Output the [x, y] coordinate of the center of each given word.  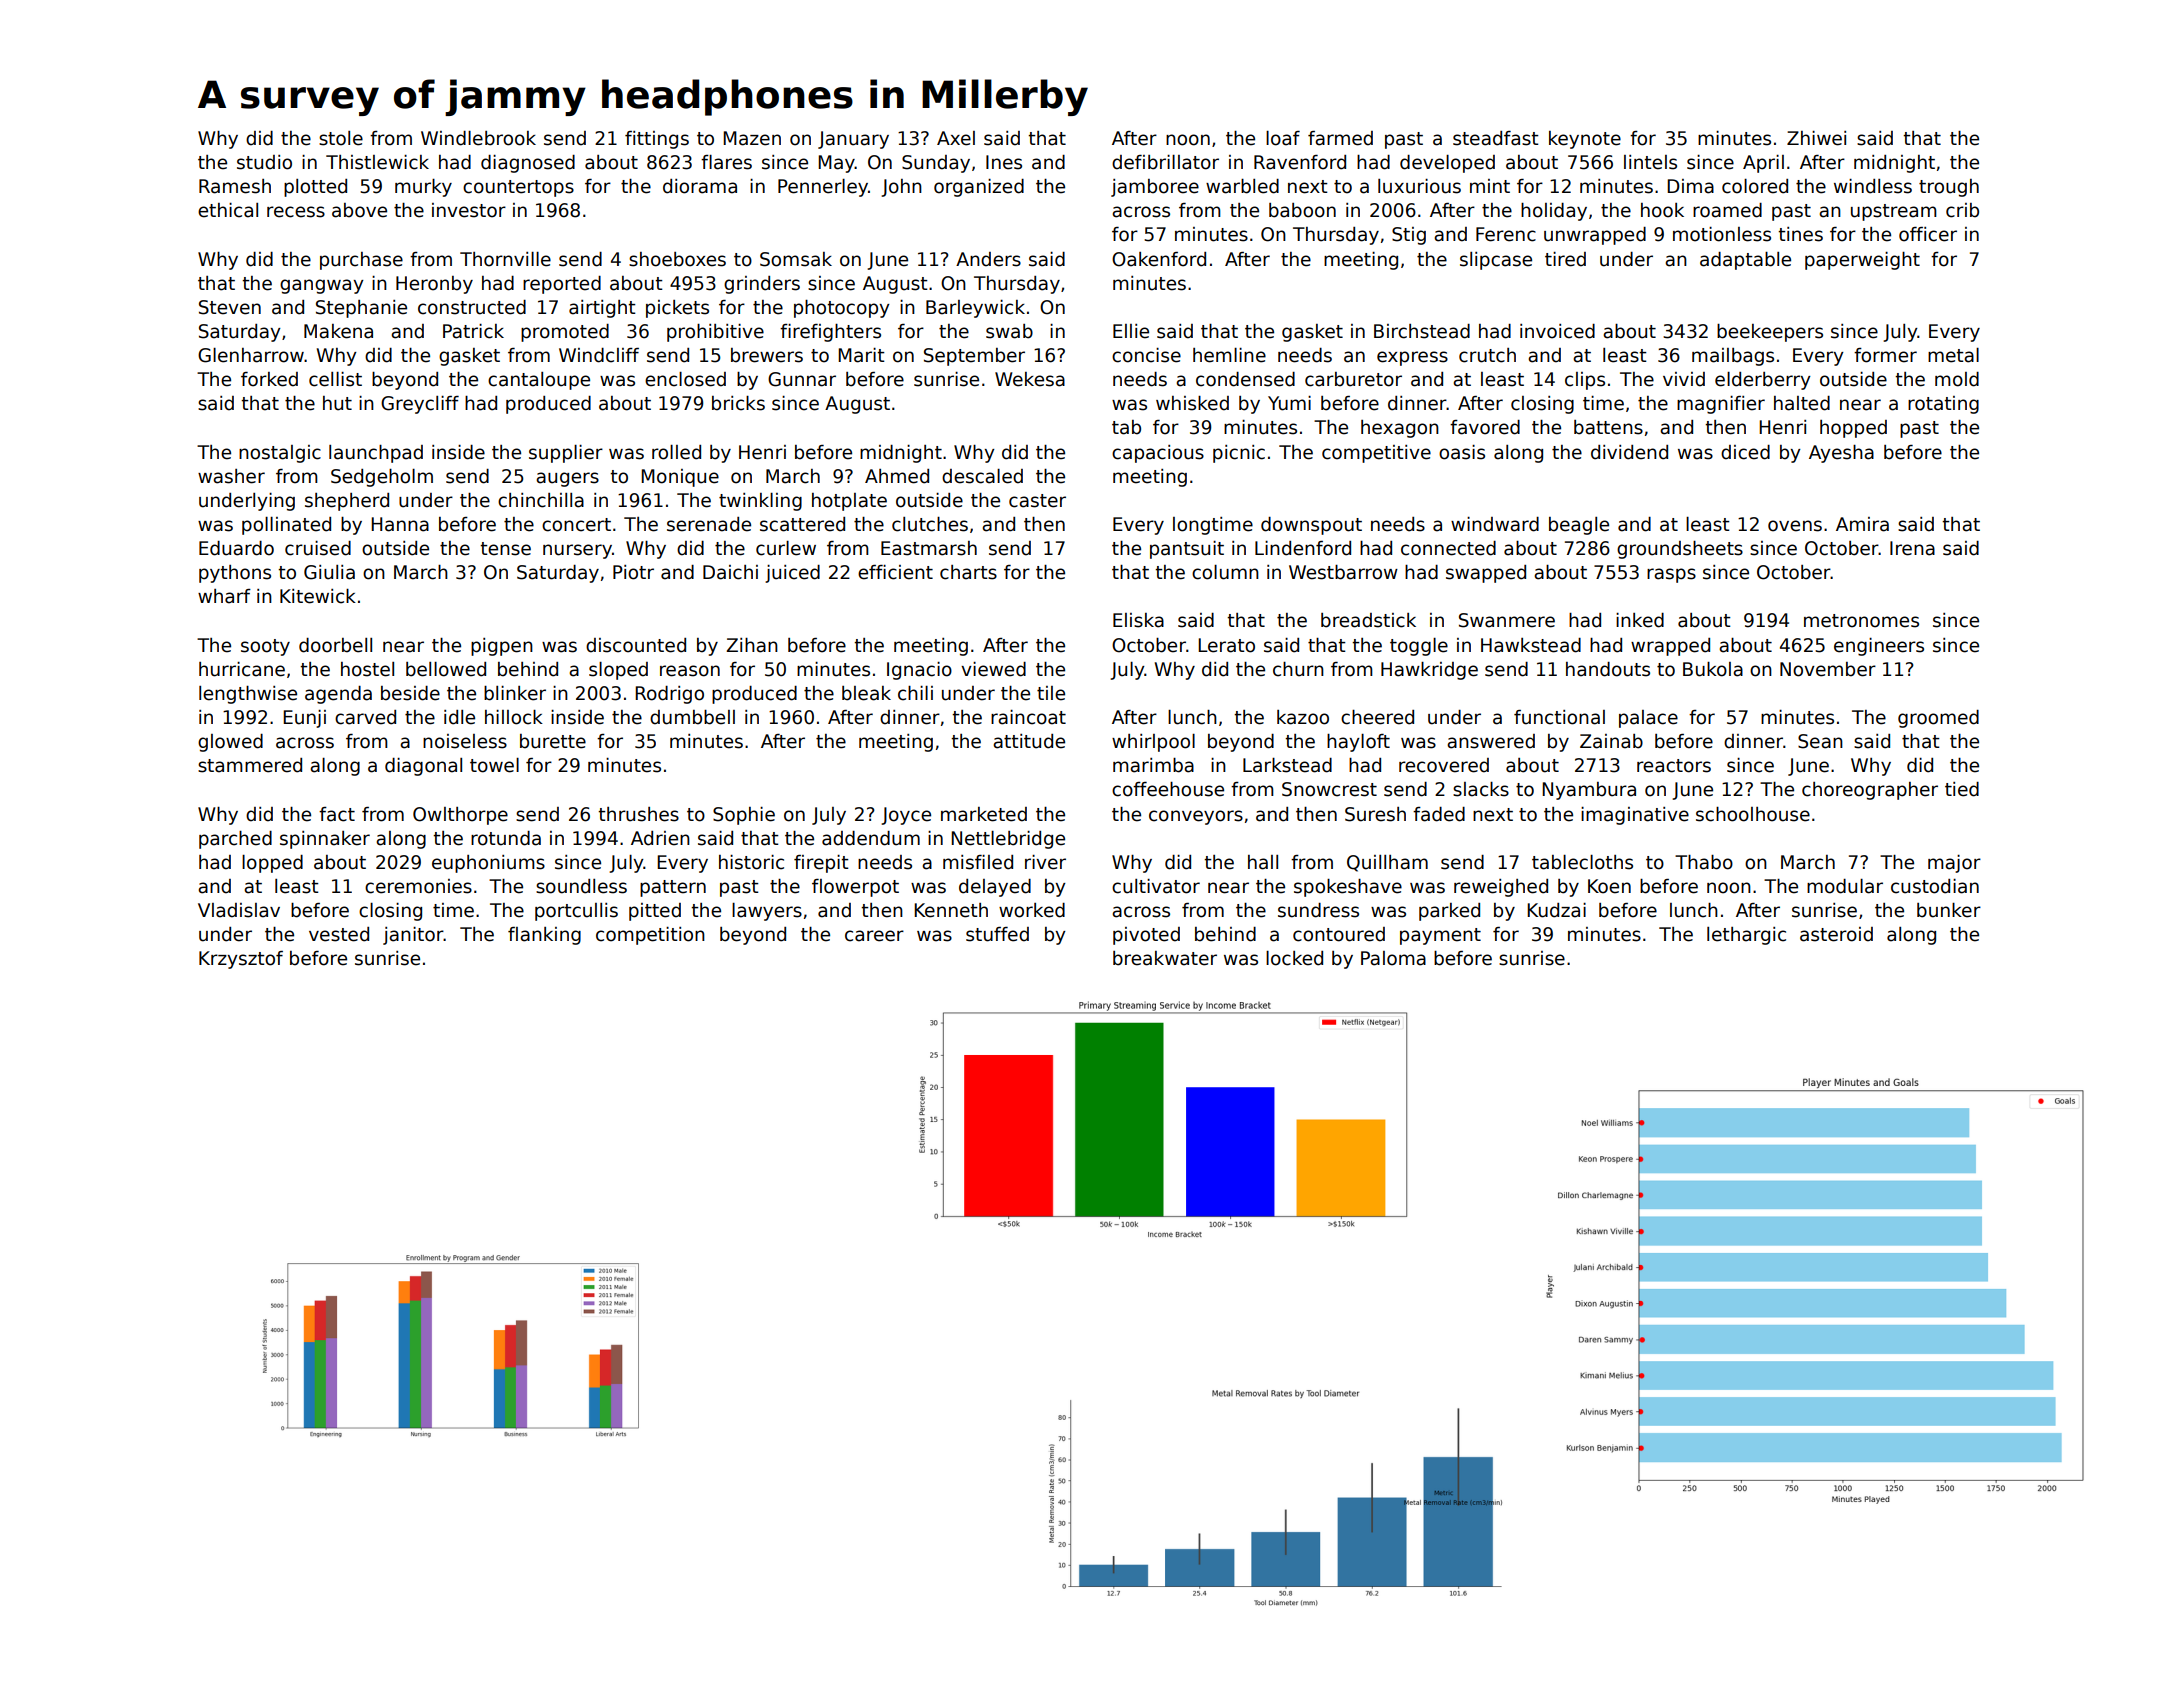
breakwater [1165, 958]
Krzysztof [241, 960]
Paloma [1393, 958]
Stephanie [361, 309]
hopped [1853, 429]
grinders [762, 285]
